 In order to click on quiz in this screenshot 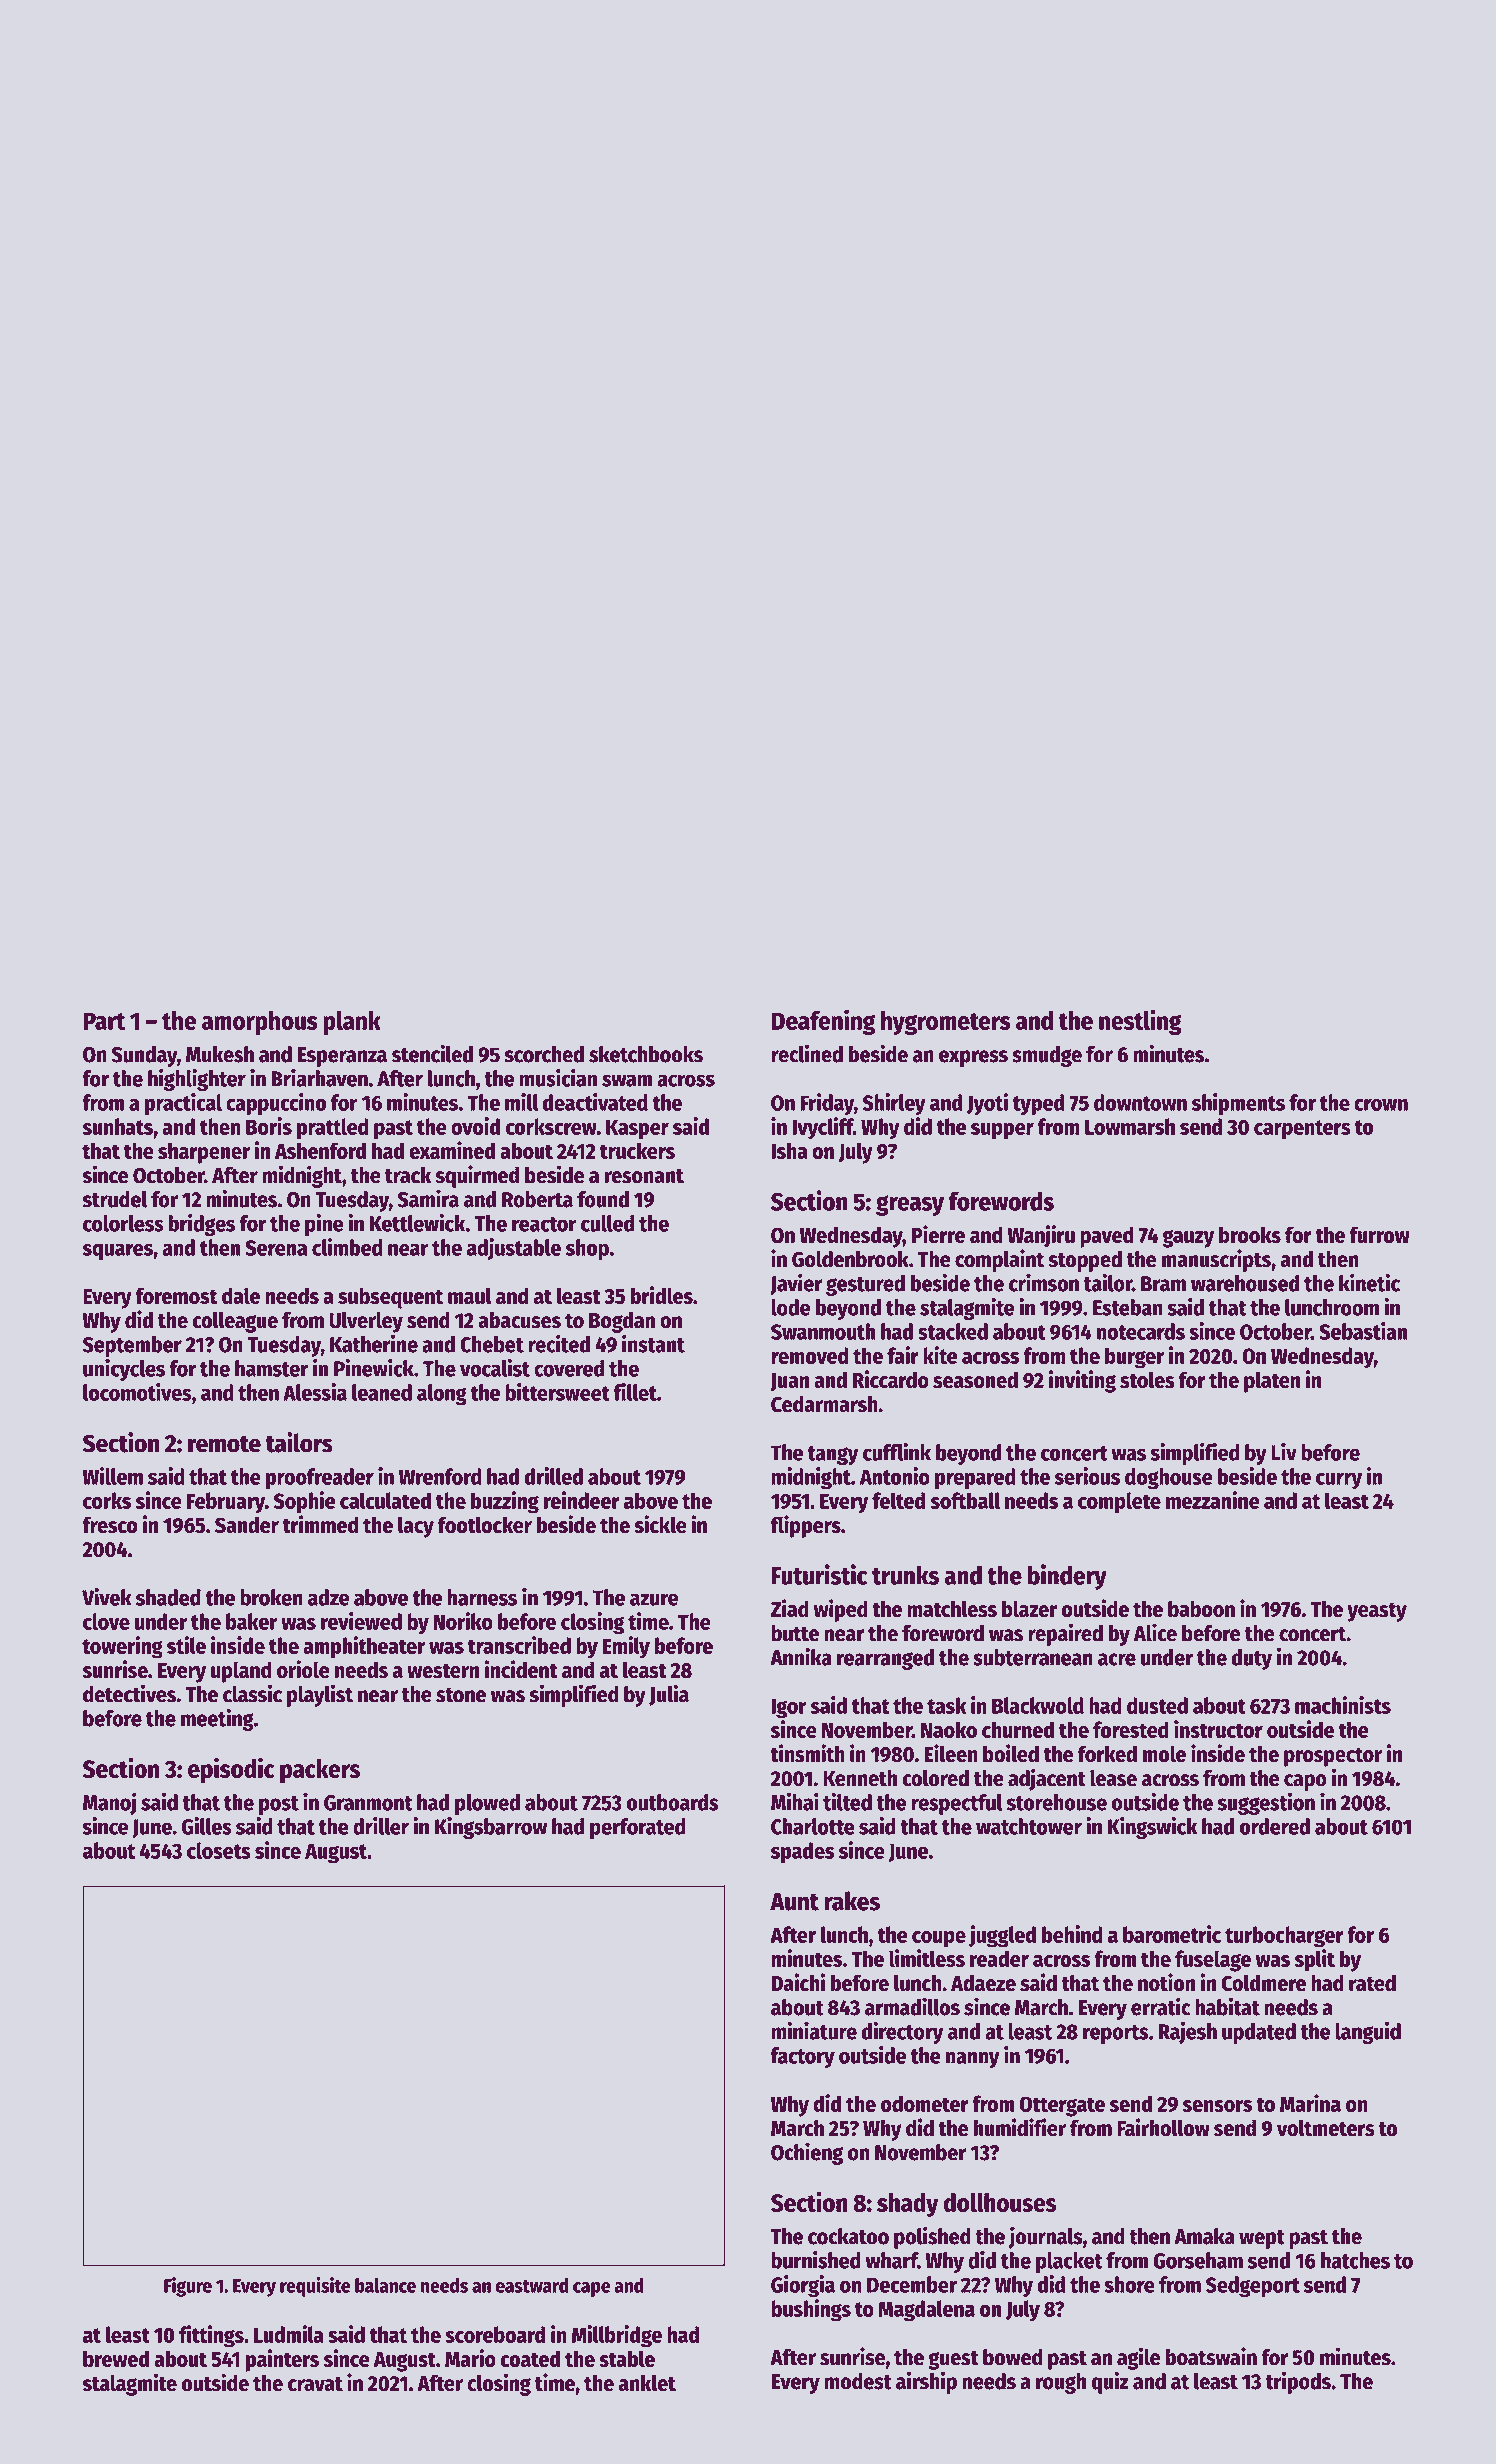, I will do `click(1110, 2382)`.
